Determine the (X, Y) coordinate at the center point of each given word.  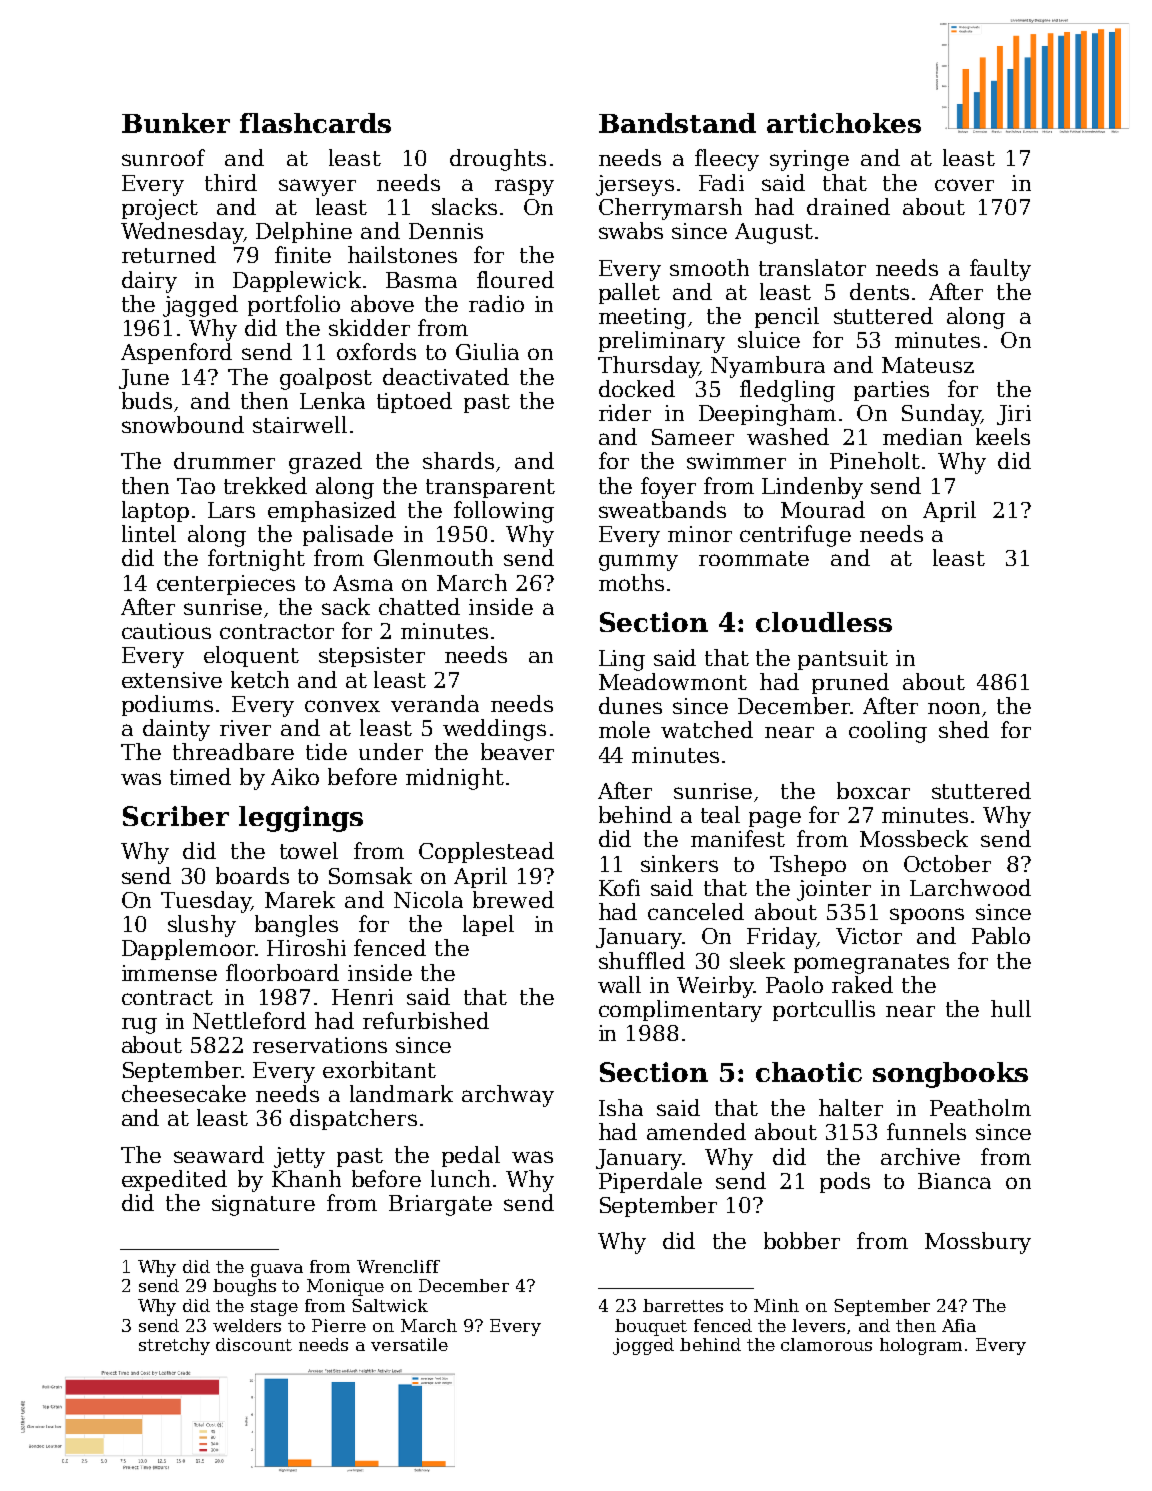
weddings (494, 730)
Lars (231, 510)
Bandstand (677, 123)
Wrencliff (398, 1266)
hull (1011, 1008)
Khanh (306, 1178)
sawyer (317, 187)
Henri (362, 997)
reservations (320, 1045)
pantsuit (843, 660)
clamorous (826, 1344)
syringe (809, 160)
